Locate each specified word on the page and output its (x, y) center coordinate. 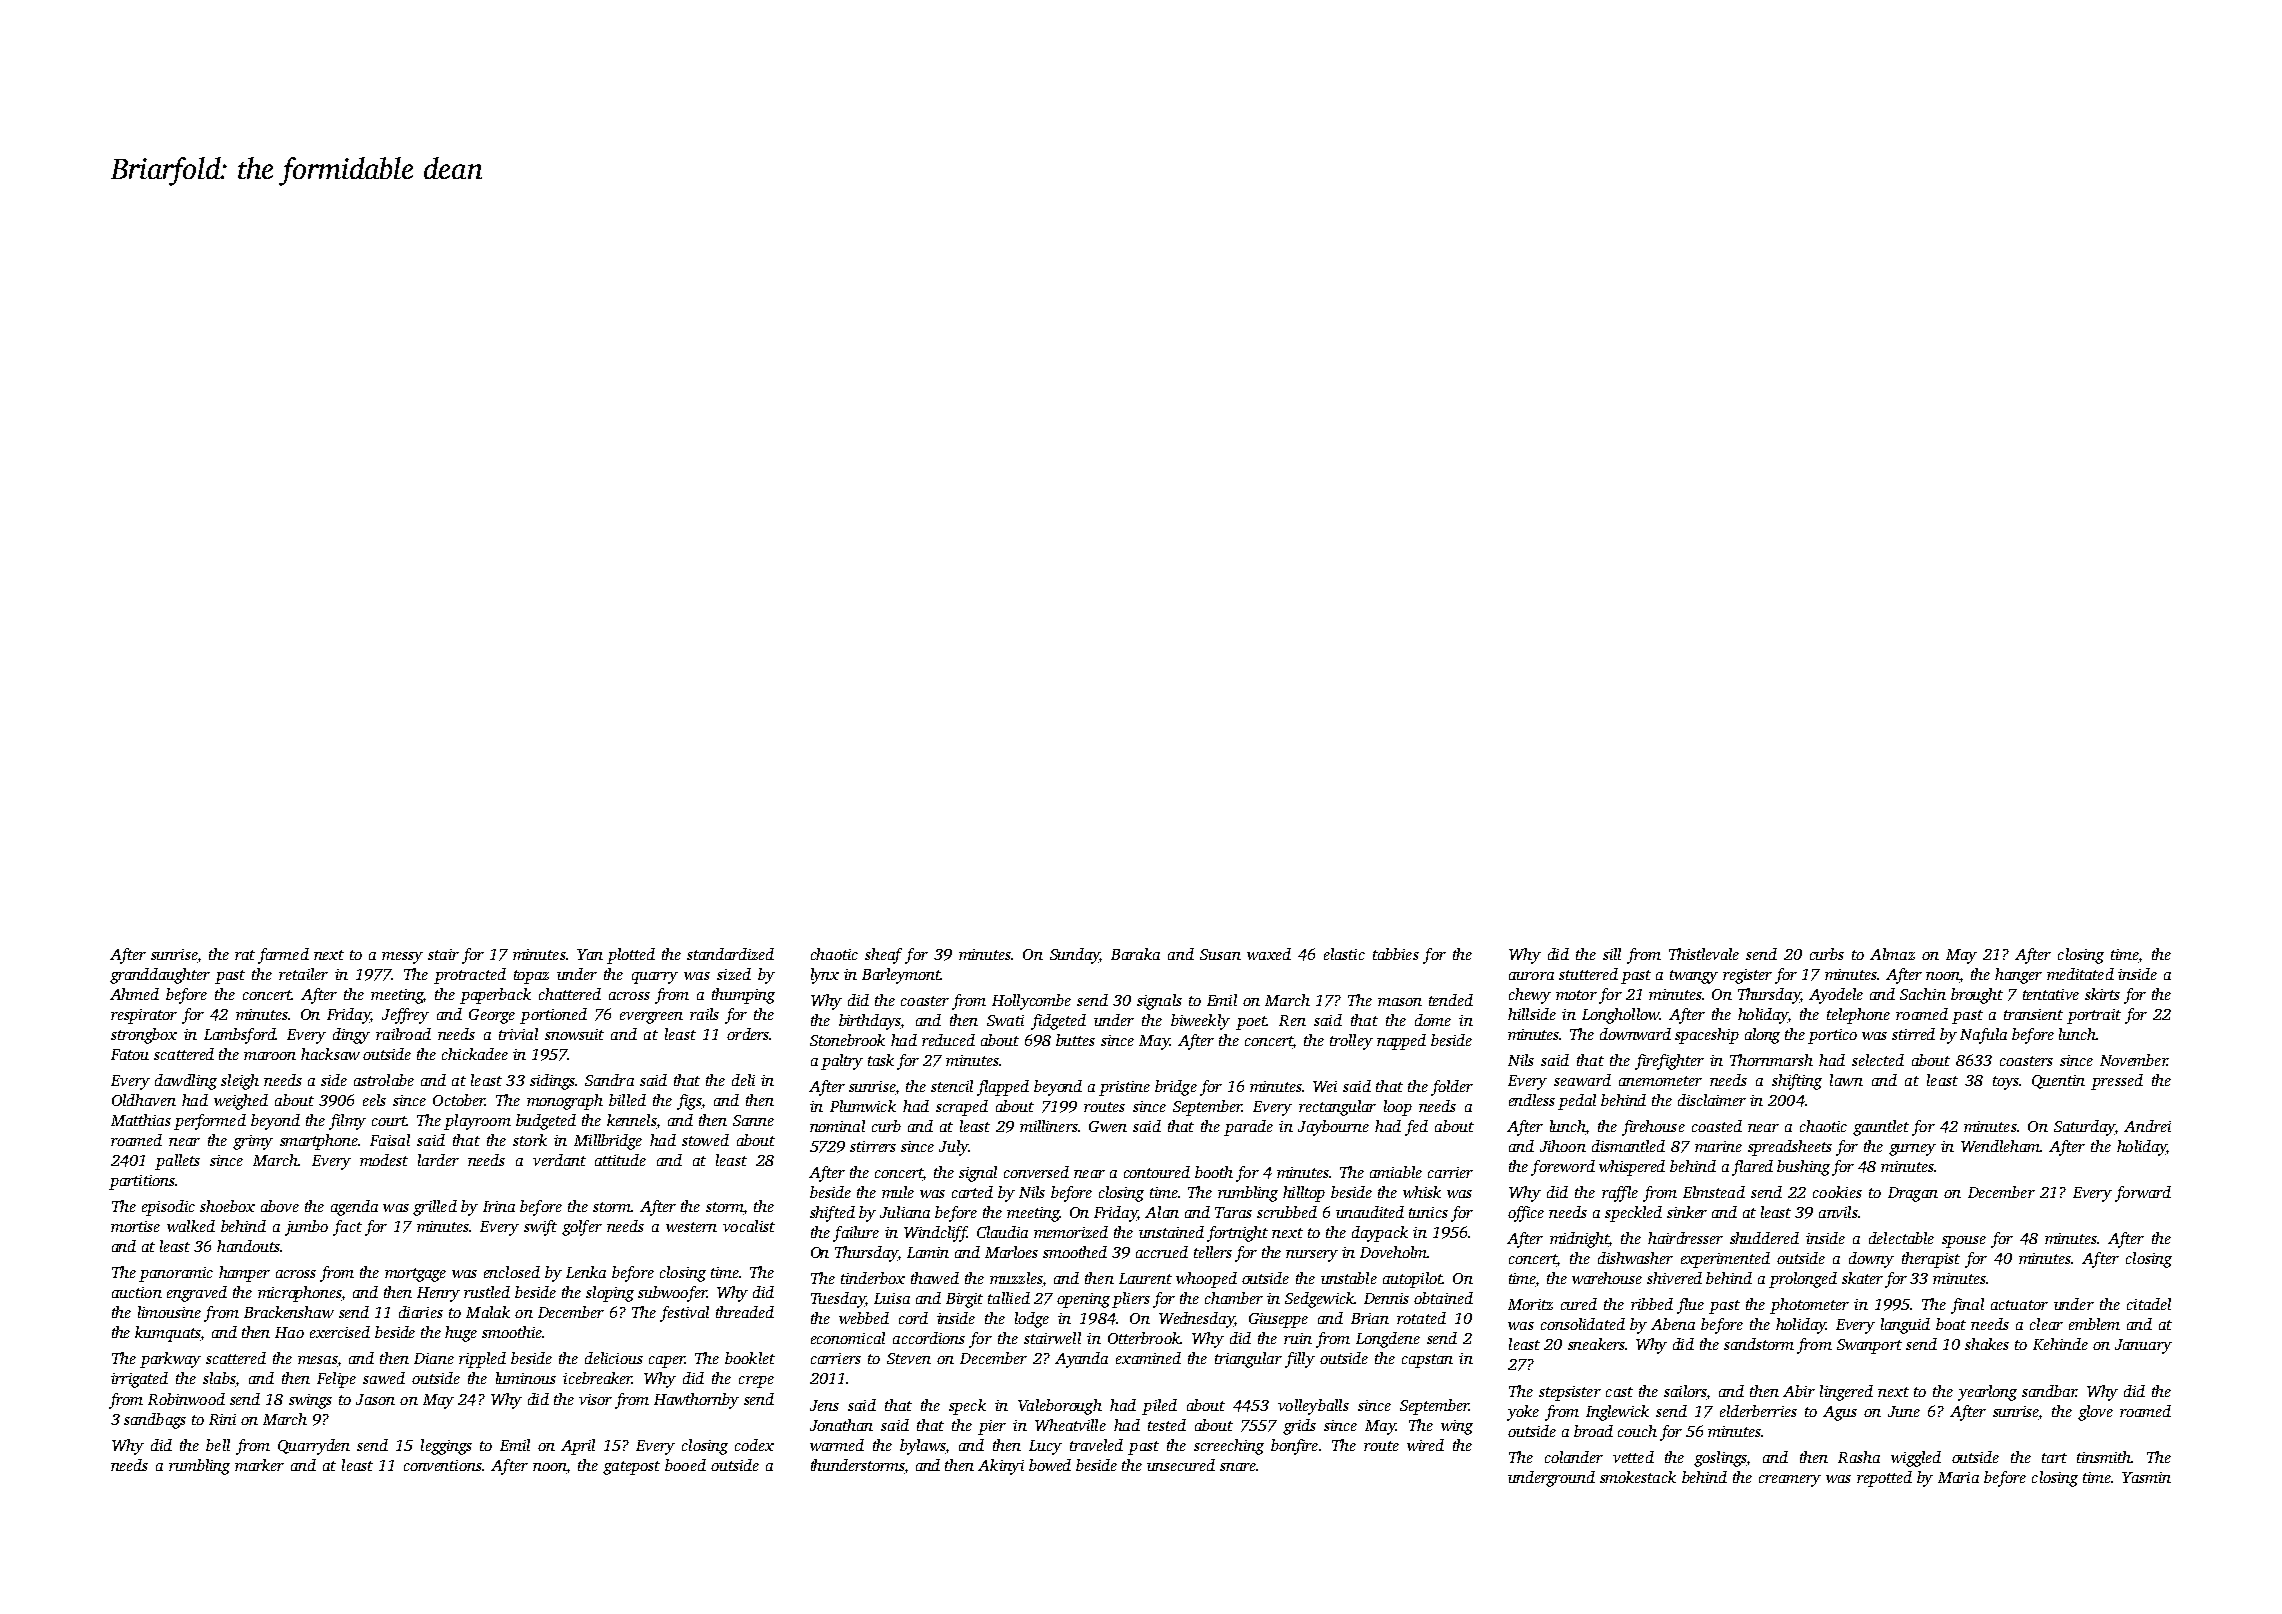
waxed (1269, 954)
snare (1238, 1467)
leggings (446, 1447)
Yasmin (2146, 1477)
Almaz (1892, 954)
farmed (283, 956)
